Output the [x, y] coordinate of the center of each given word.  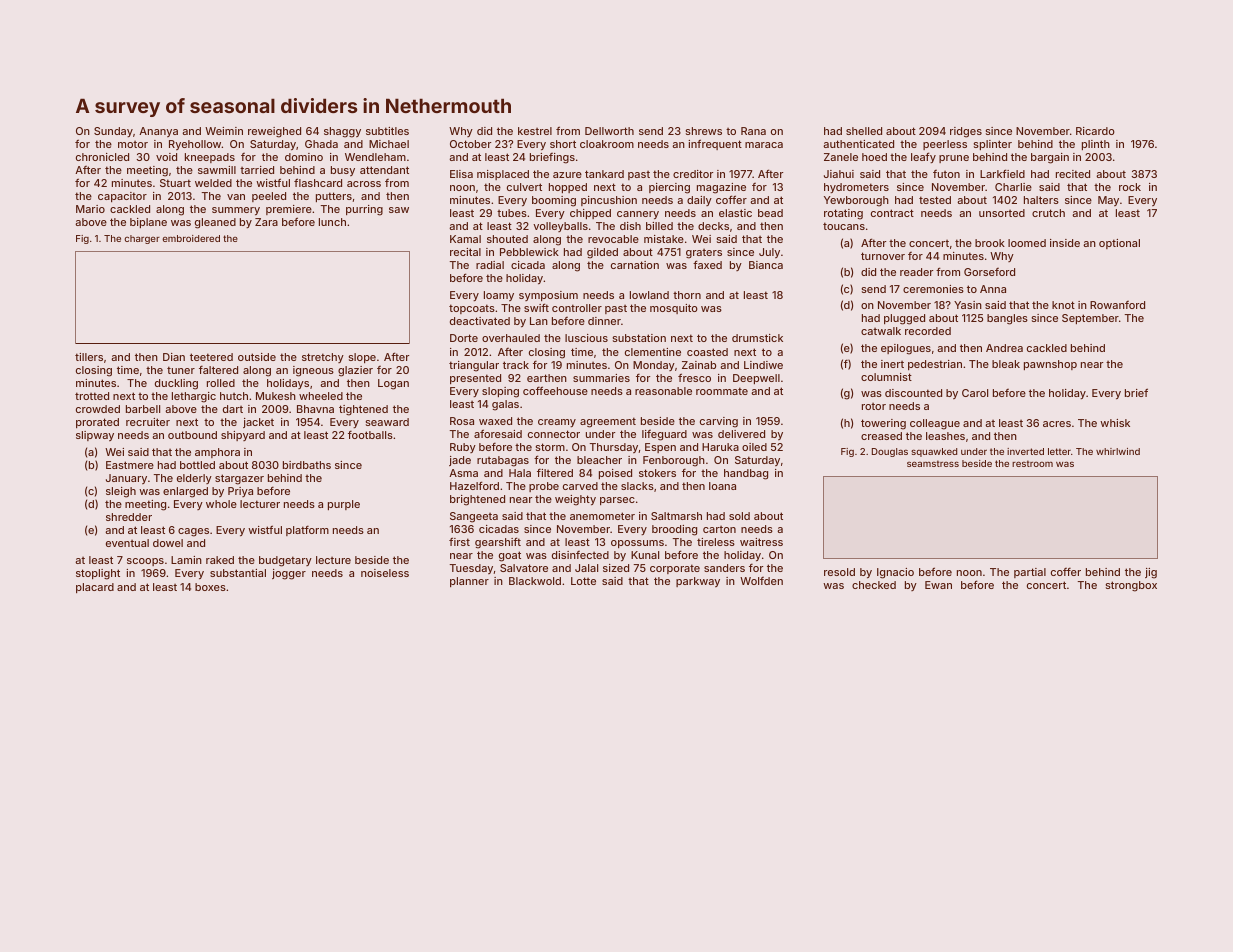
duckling [176, 384]
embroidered [191, 238]
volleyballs [560, 227]
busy [343, 171]
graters [704, 254]
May [1108, 201]
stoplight [98, 574]
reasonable [663, 391]
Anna [993, 289]
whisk [1115, 423]
